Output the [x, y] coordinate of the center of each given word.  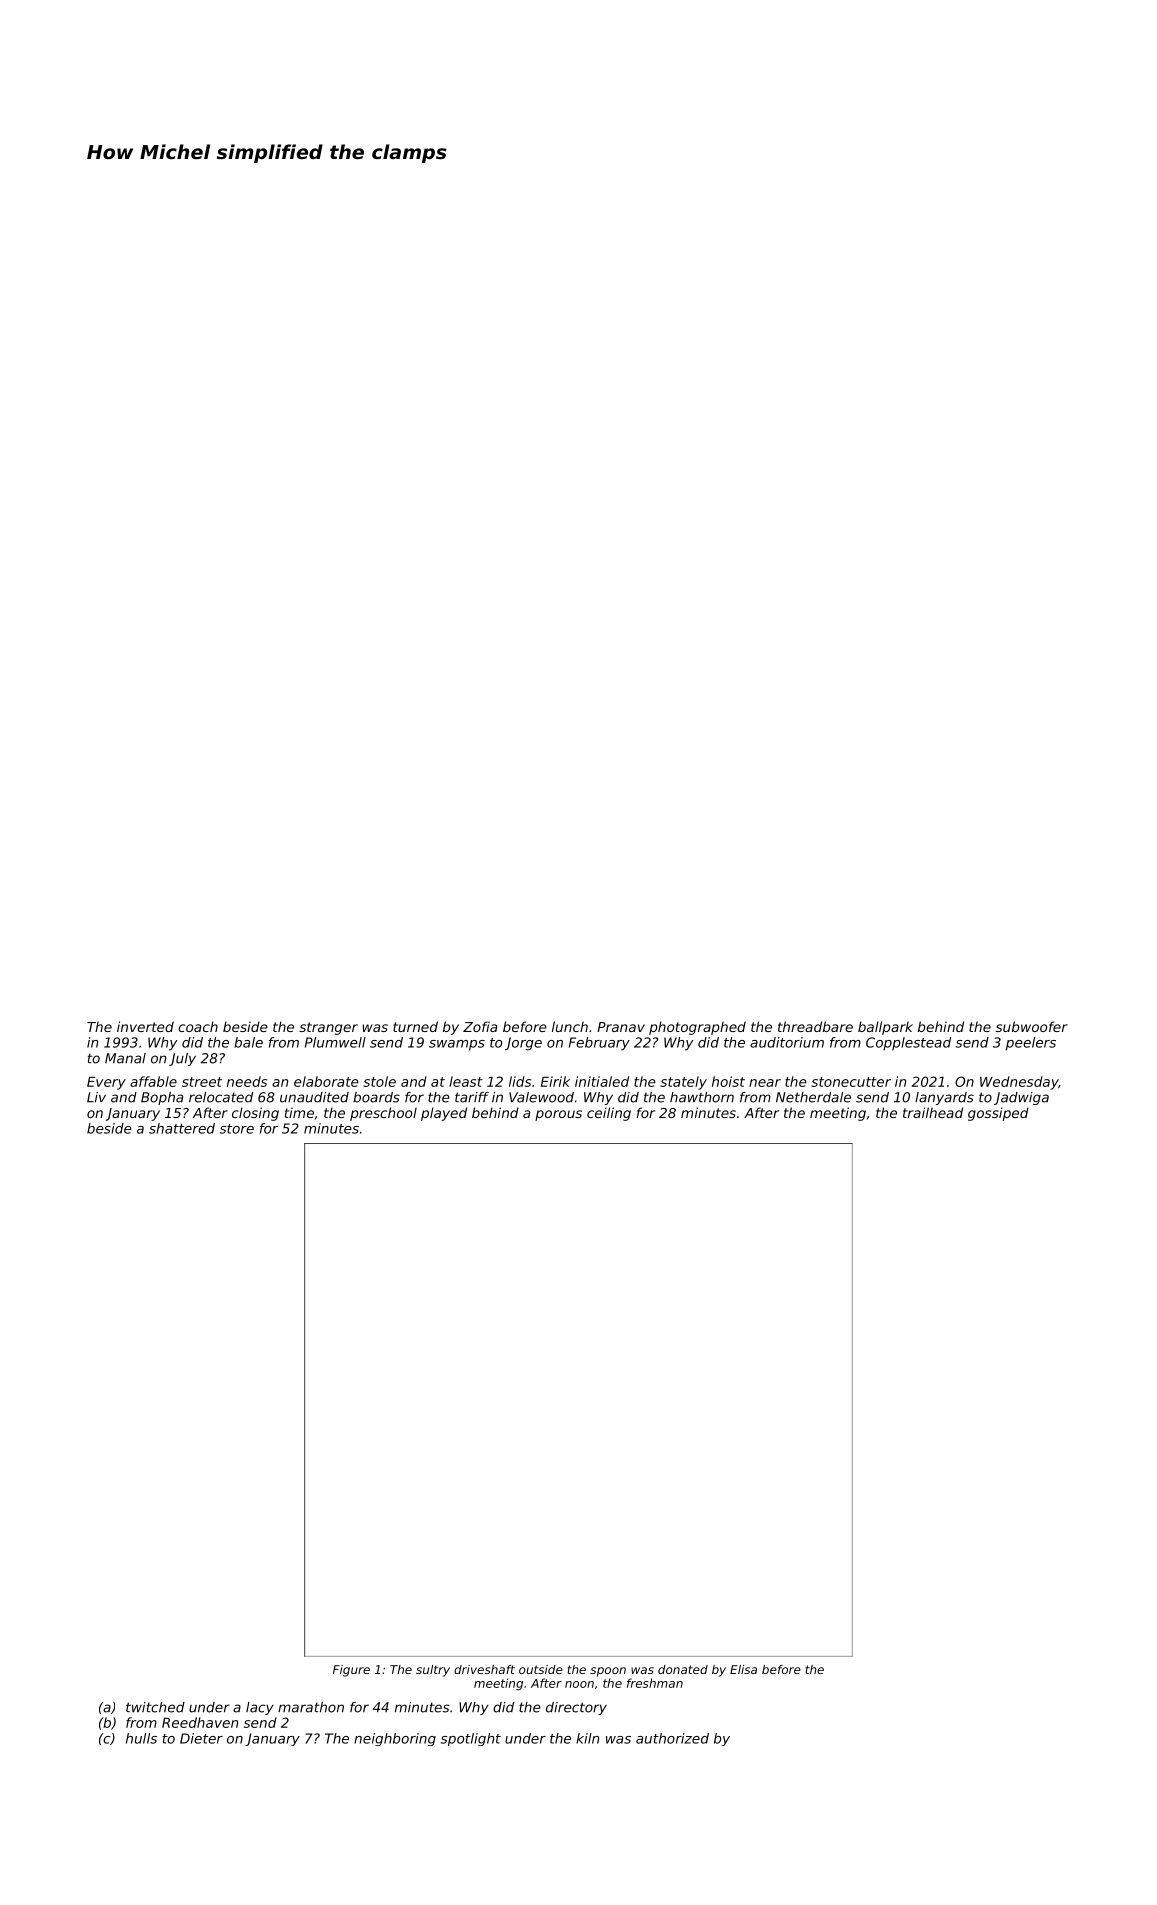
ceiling [609, 1114]
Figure [351, 1671]
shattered [182, 1128]
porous [558, 1115]
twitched [155, 1707]
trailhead [933, 1112]
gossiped [998, 1114]
